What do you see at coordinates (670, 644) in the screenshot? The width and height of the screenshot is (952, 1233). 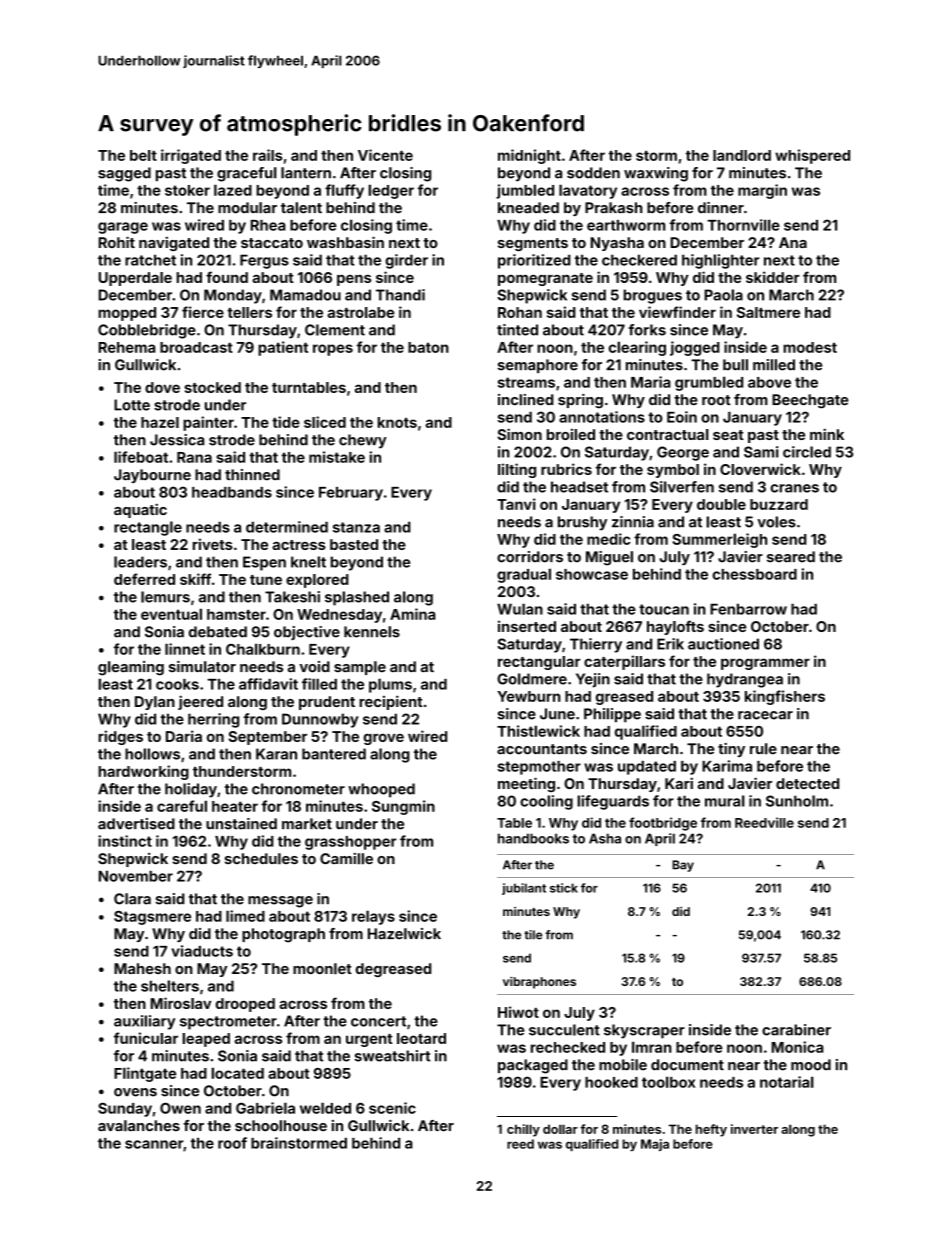 I see `Erik` at bounding box center [670, 644].
